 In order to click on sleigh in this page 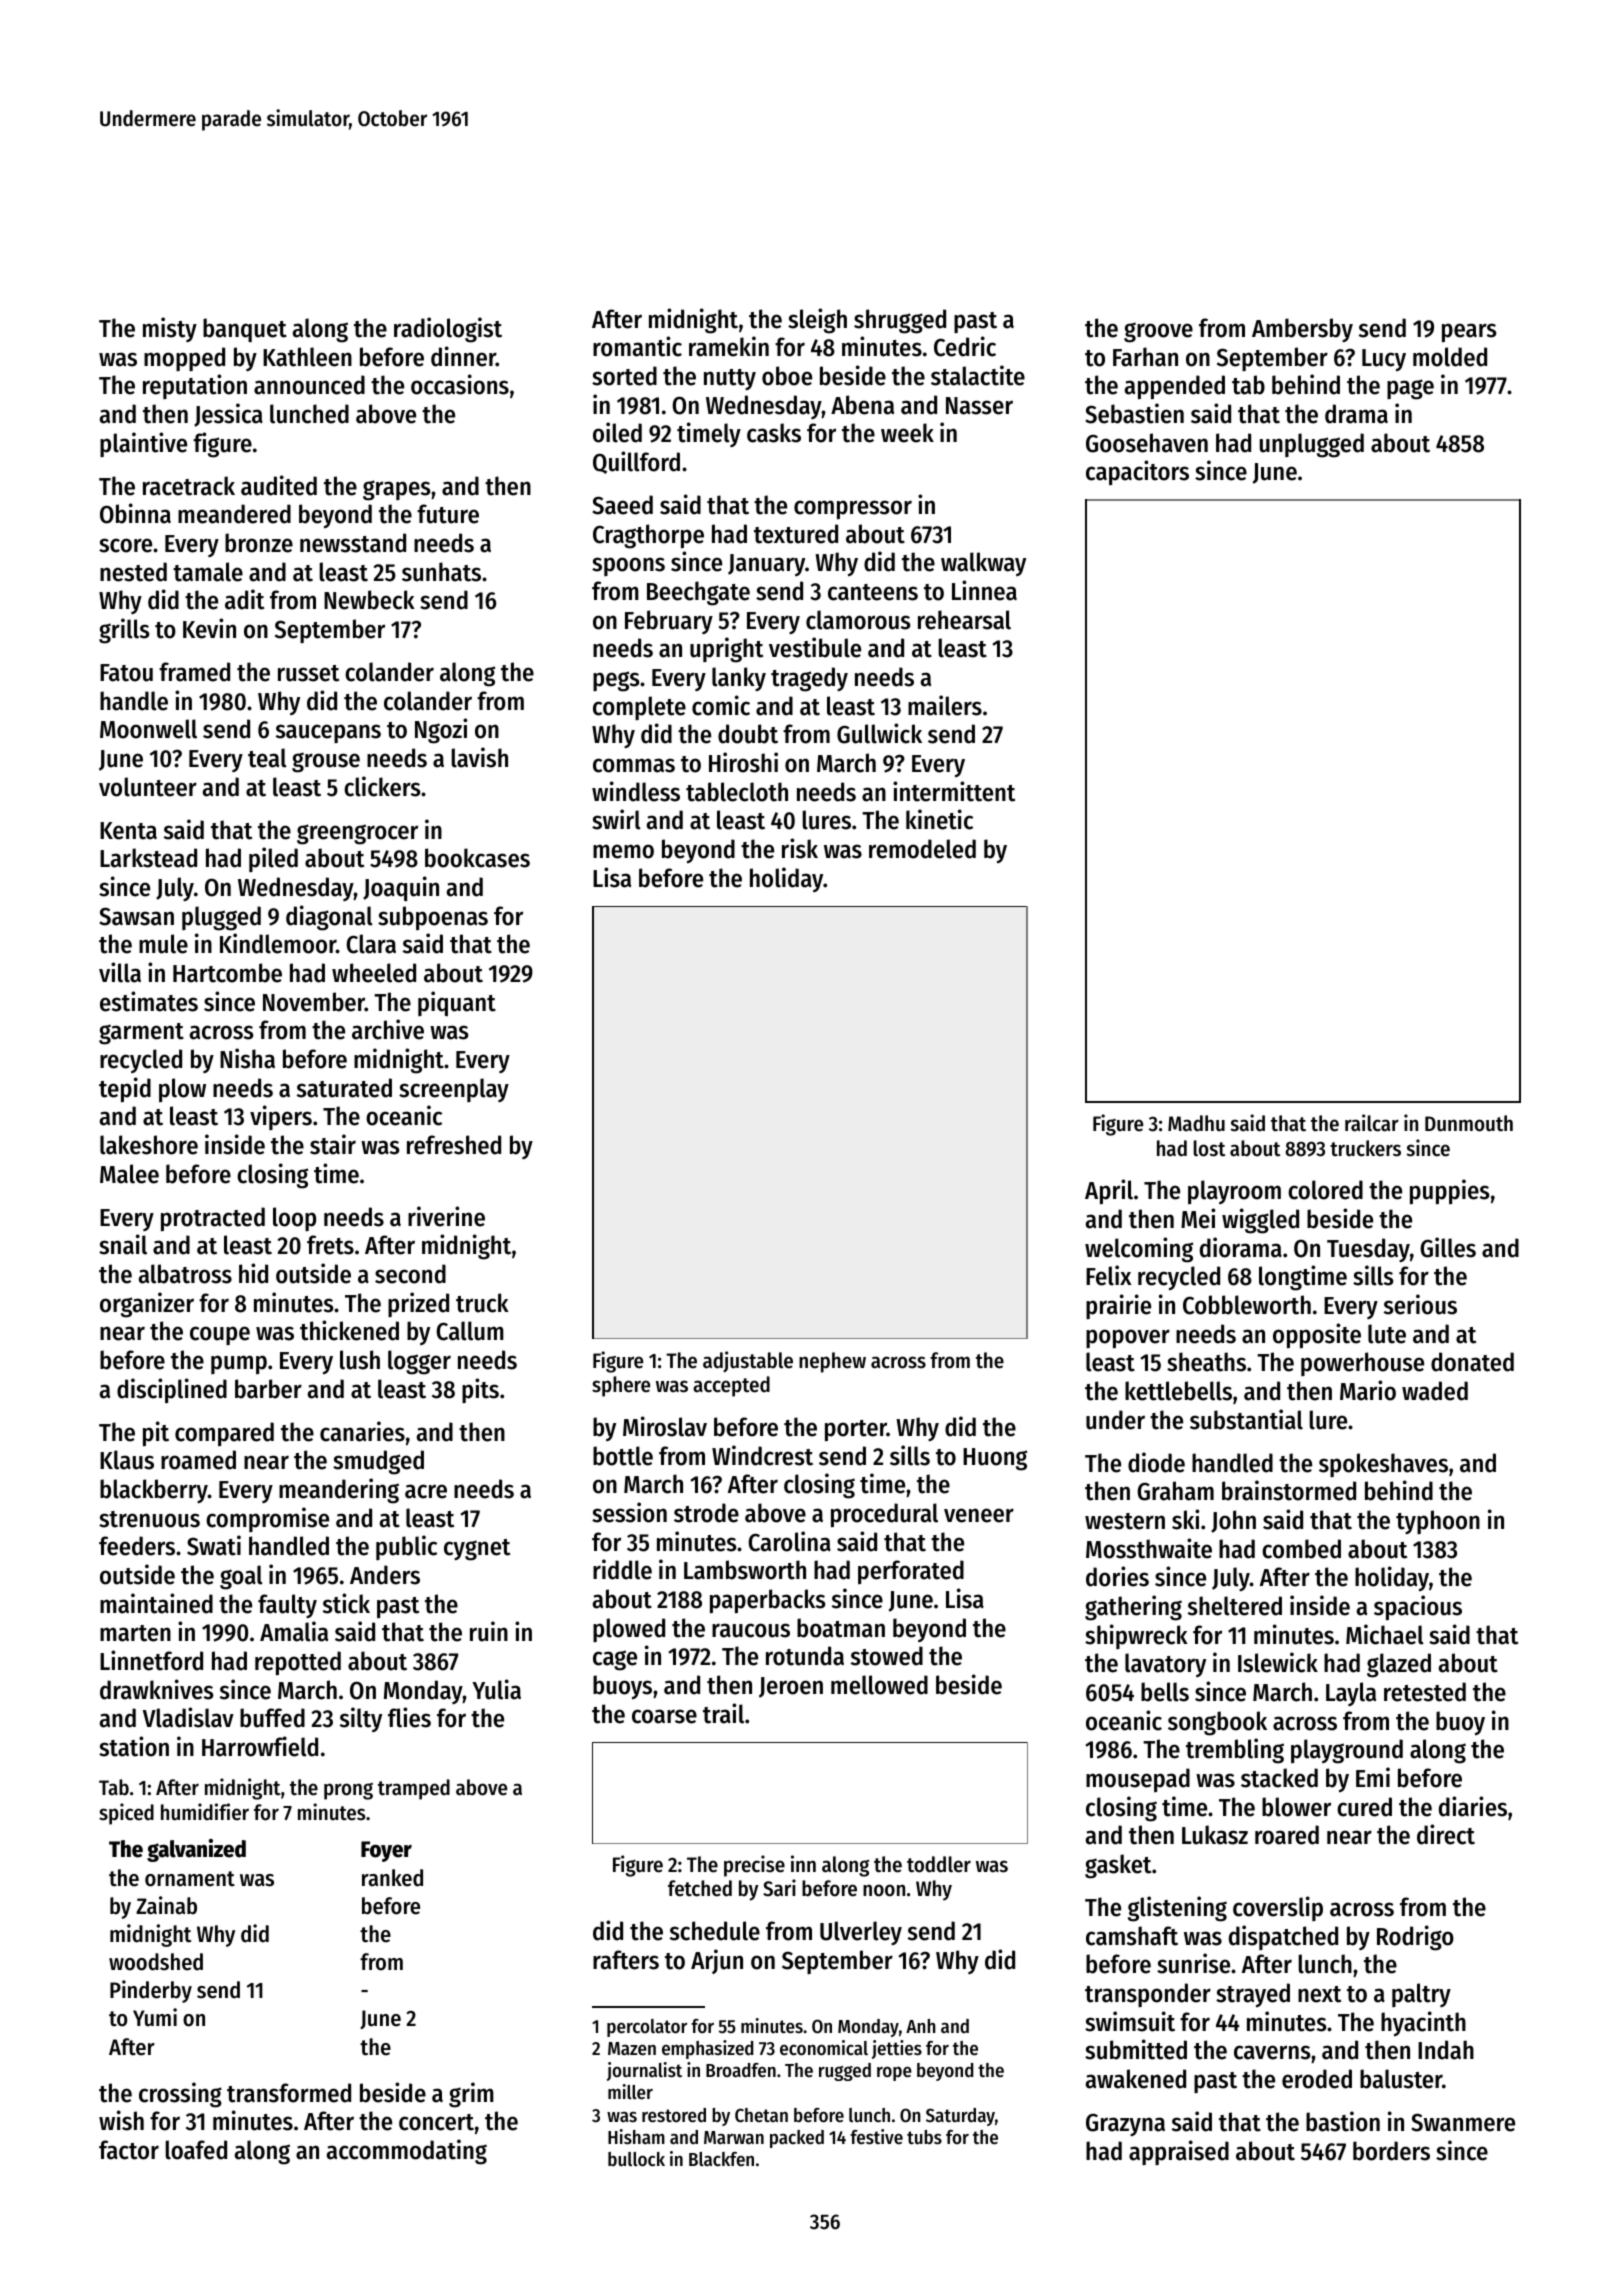, I will do `click(817, 321)`.
